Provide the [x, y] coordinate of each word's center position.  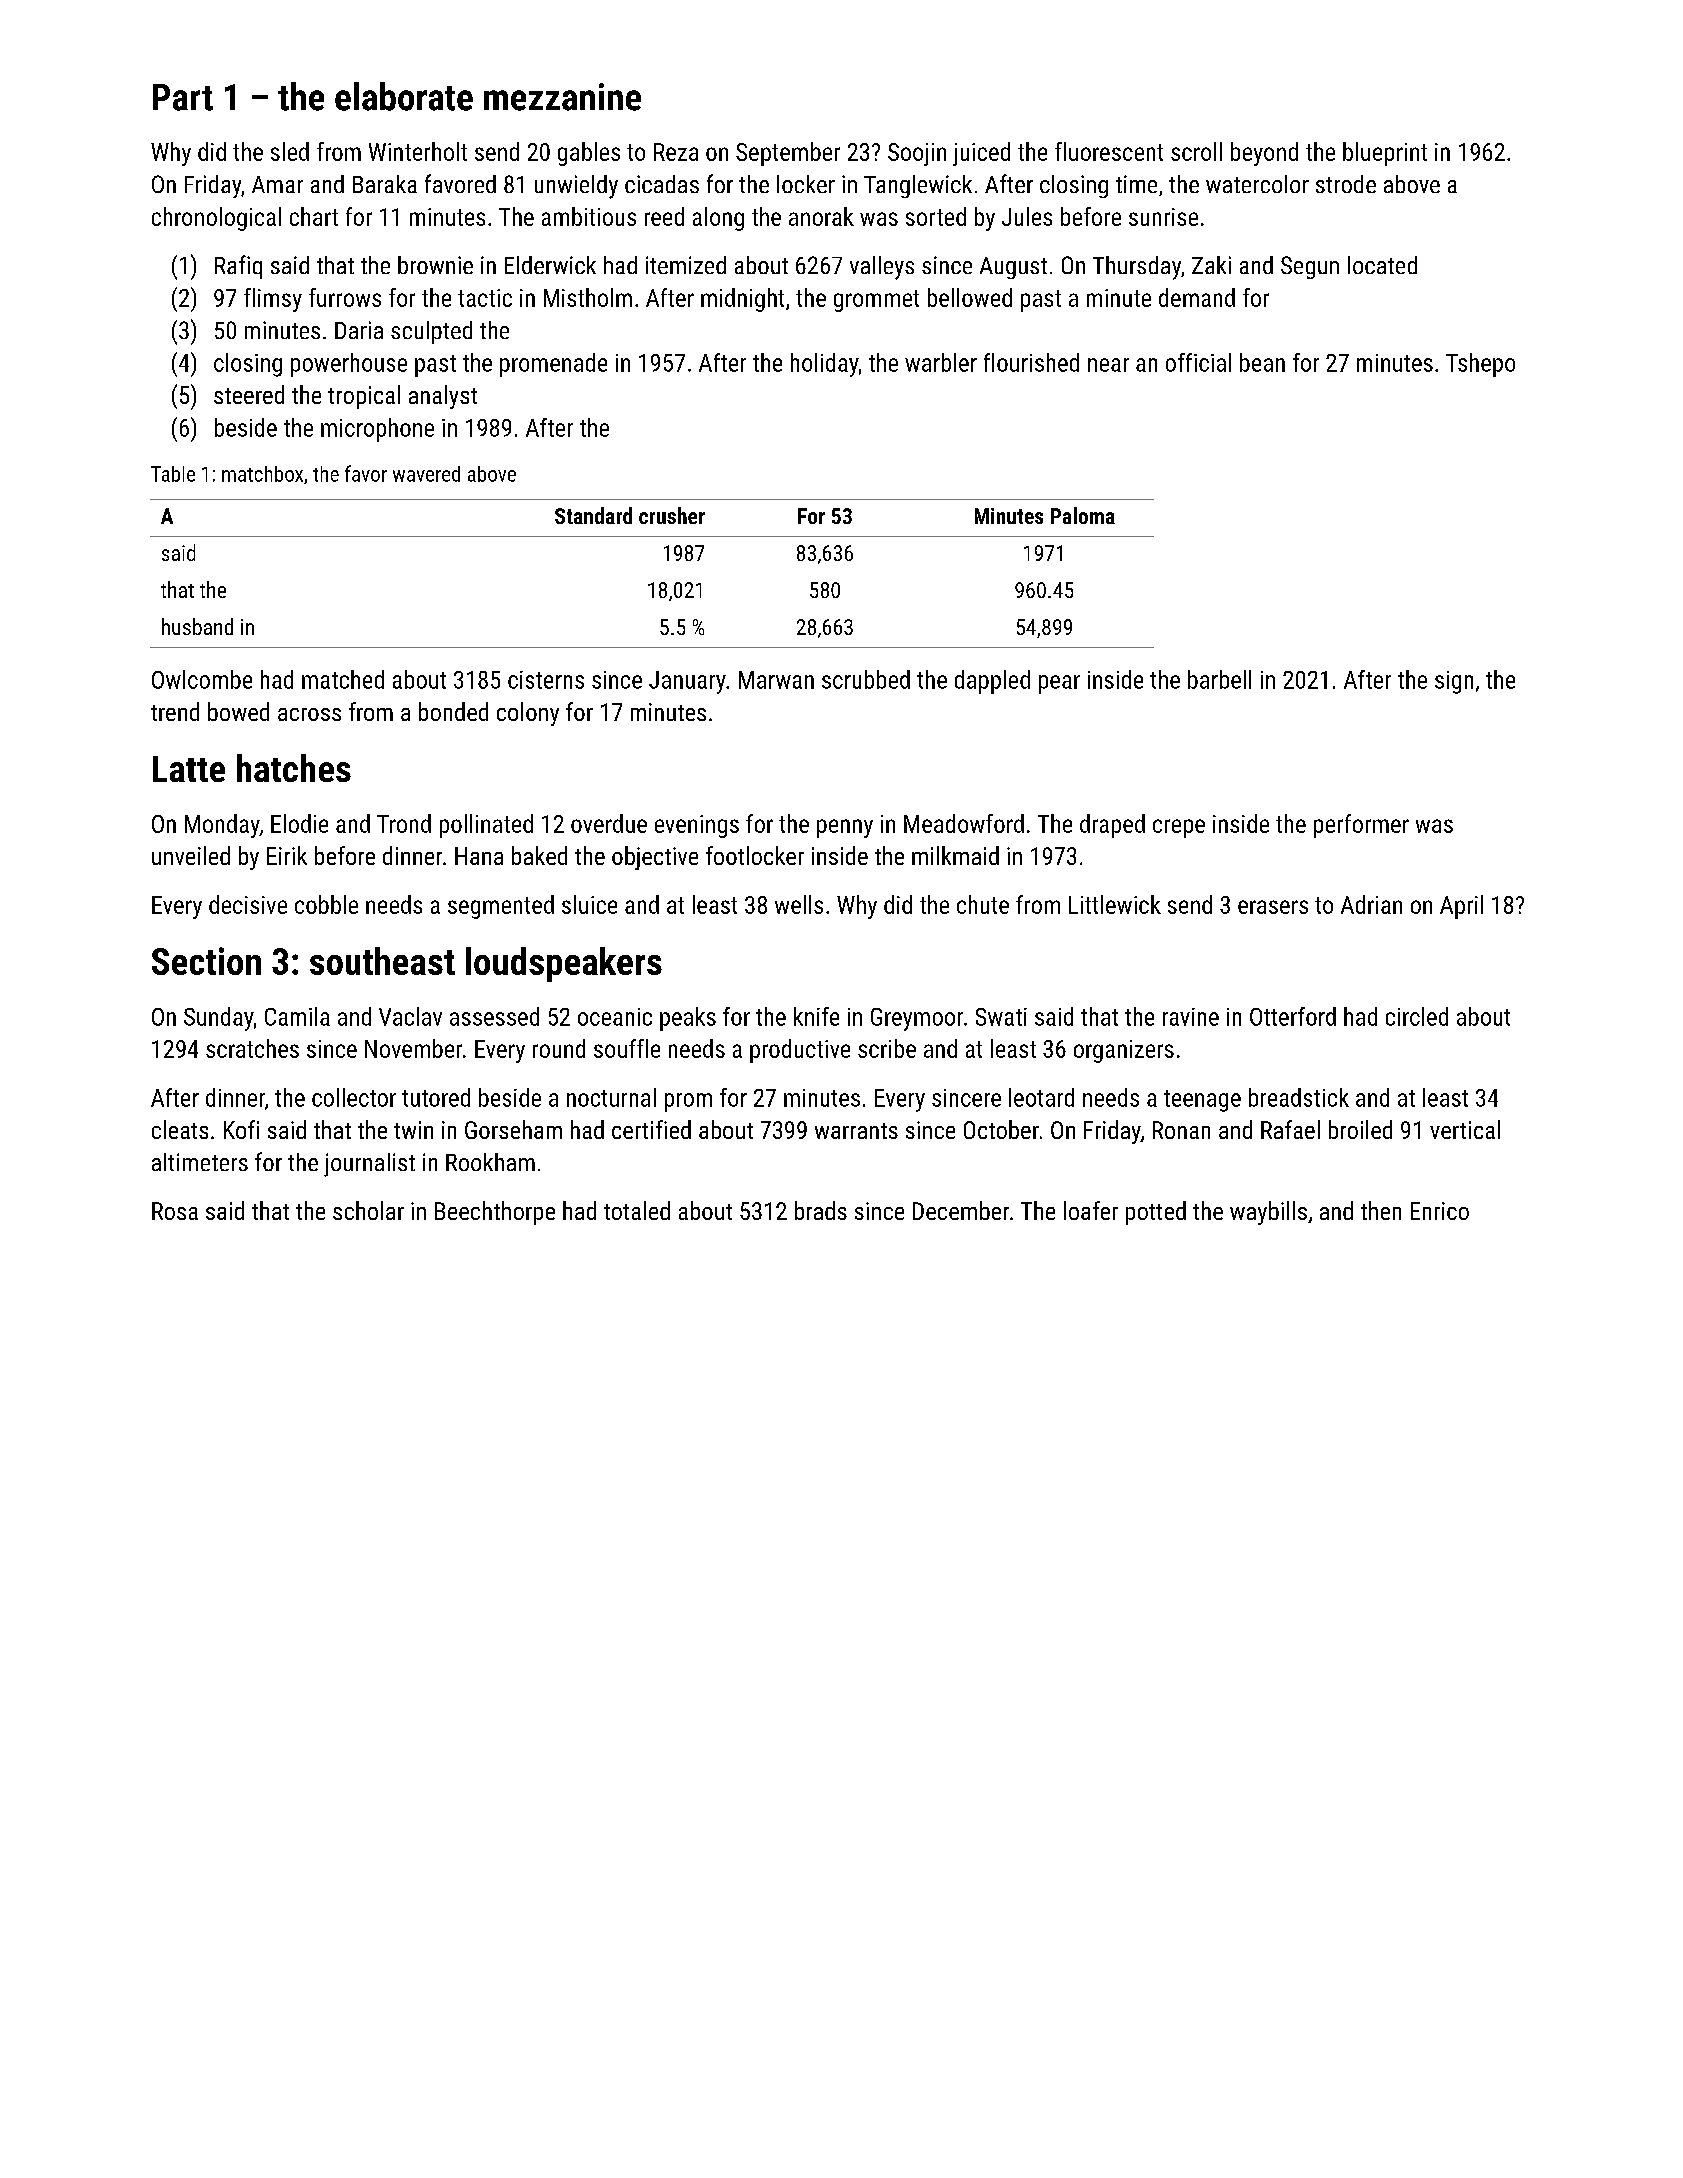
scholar [368, 1210]
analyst [443, 397]
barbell [1219, 679]
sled [290, 151]
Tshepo [1480, 365]
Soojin [917, 154]
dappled [992, 682]
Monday [222, 826]
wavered [426, 474]
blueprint [1385, 154]
